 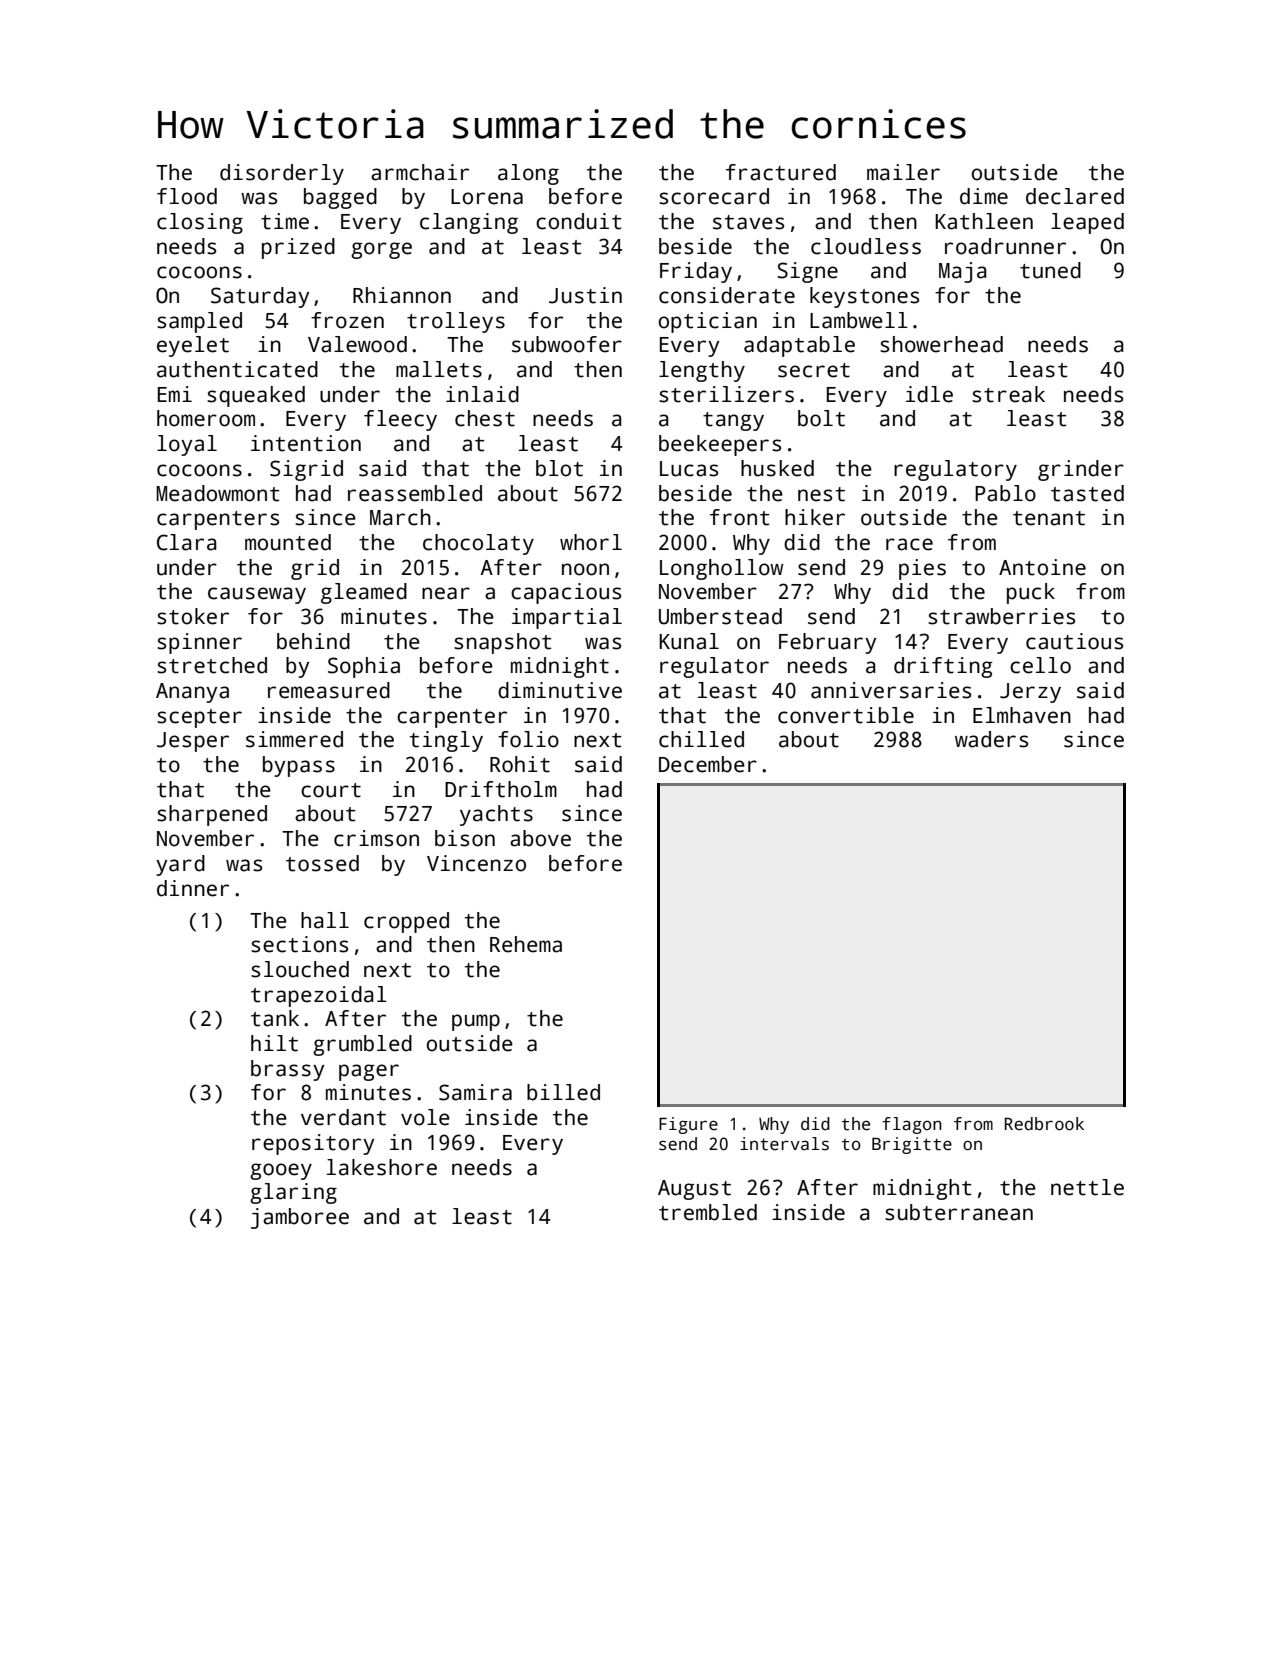 What do you see at coordinates (313, 1144) in the screenshot?
I see `repository` at bounding box center [313, 1144].
